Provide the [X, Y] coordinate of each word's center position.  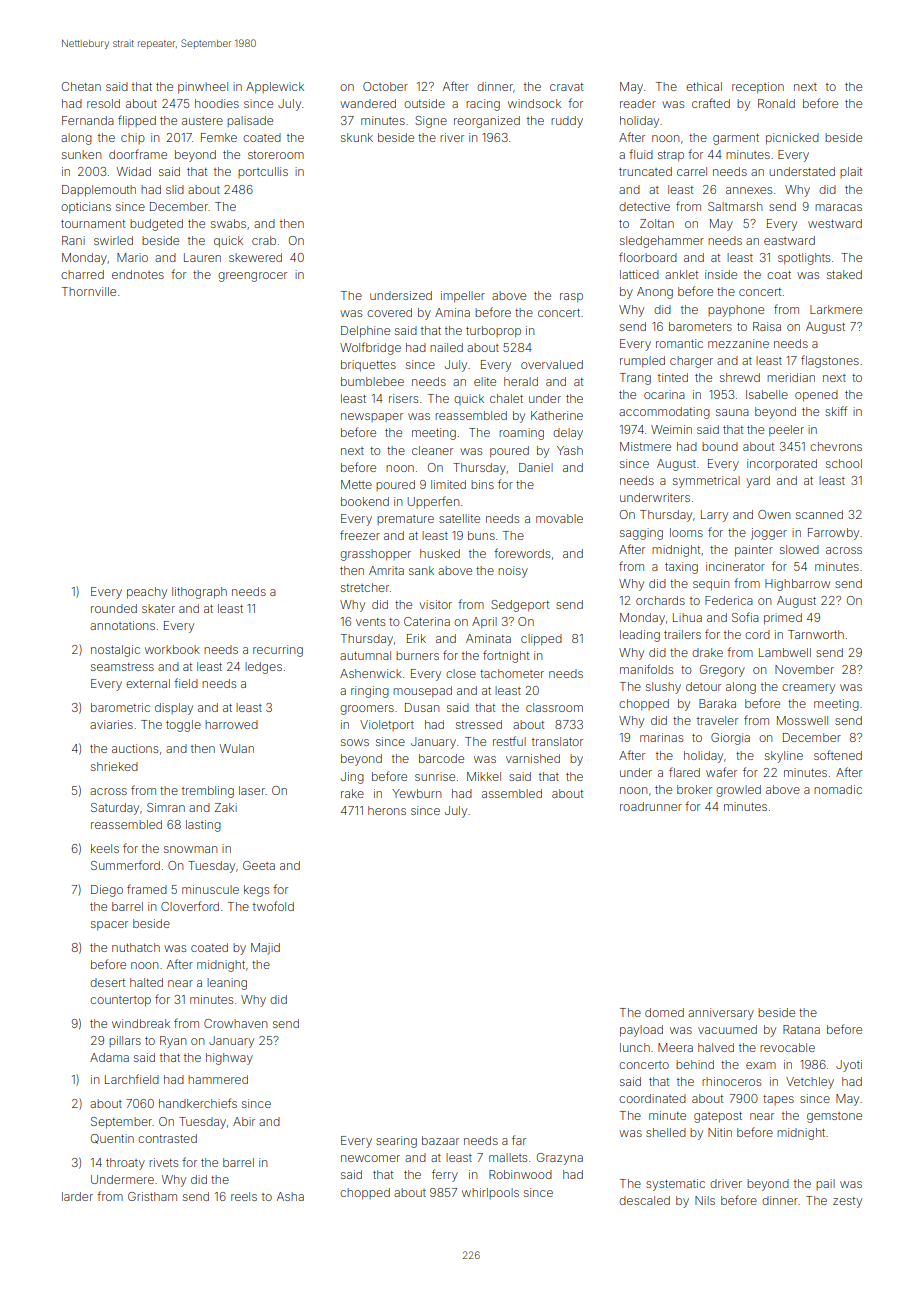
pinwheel [203, 88]
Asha [290, 1196]
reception [758, 88]
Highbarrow [797, 585]
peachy [147, 593]
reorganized [487, 122]
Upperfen [433, 502]
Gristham [152, 1196]
